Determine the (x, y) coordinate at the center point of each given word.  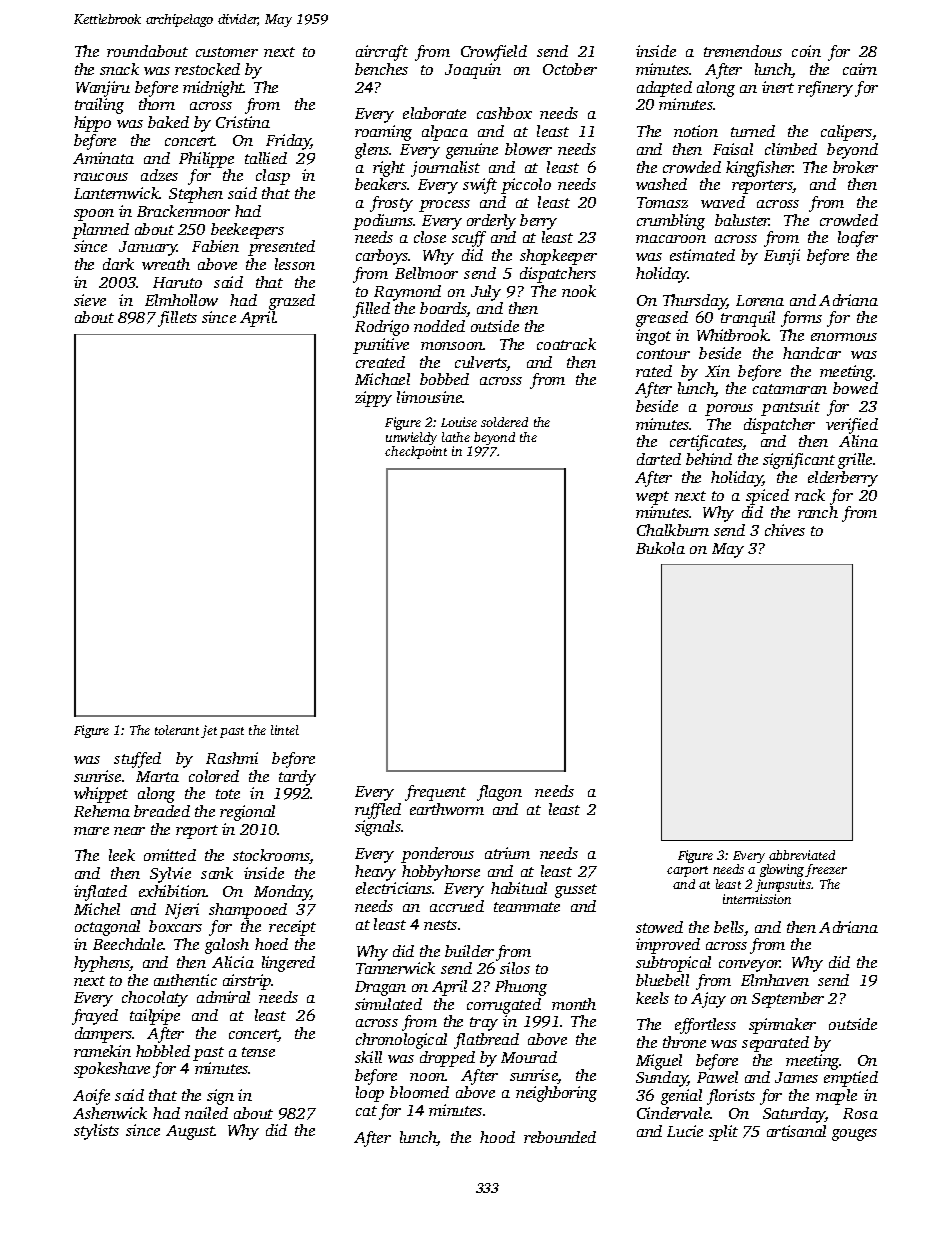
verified (852, 426)
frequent (435, 793)
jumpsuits (783, 885)
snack (119, 69)
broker (855, 167)
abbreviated (802, 855)
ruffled (378, 811)
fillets (177, 319)
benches (381, 69)
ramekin (102, 1051)
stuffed (137, 760)
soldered (504, 422)
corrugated (504, 1006)
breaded (162, 811)
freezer (826, 870)
